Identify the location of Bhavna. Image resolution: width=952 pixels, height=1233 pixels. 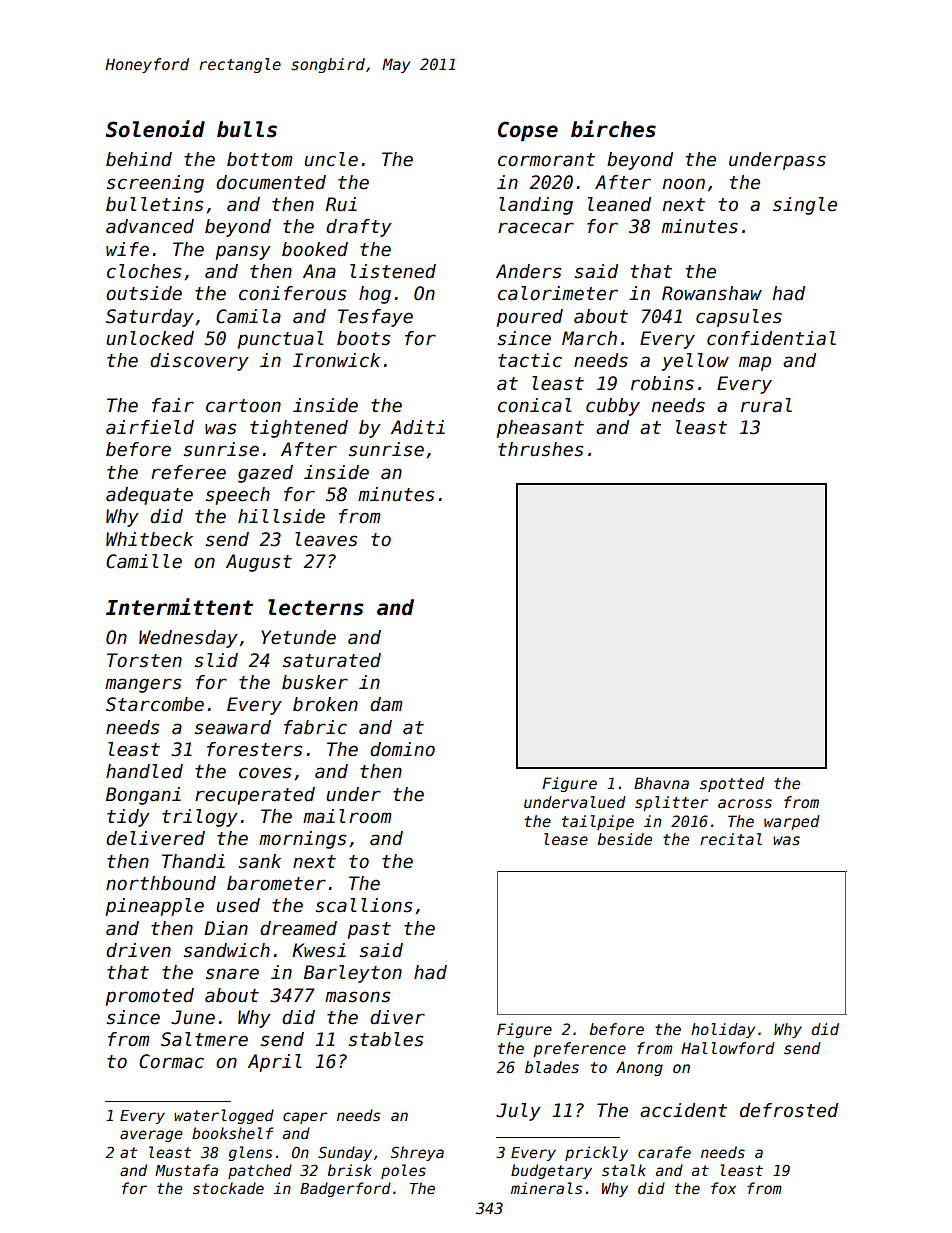
(661, 783).
